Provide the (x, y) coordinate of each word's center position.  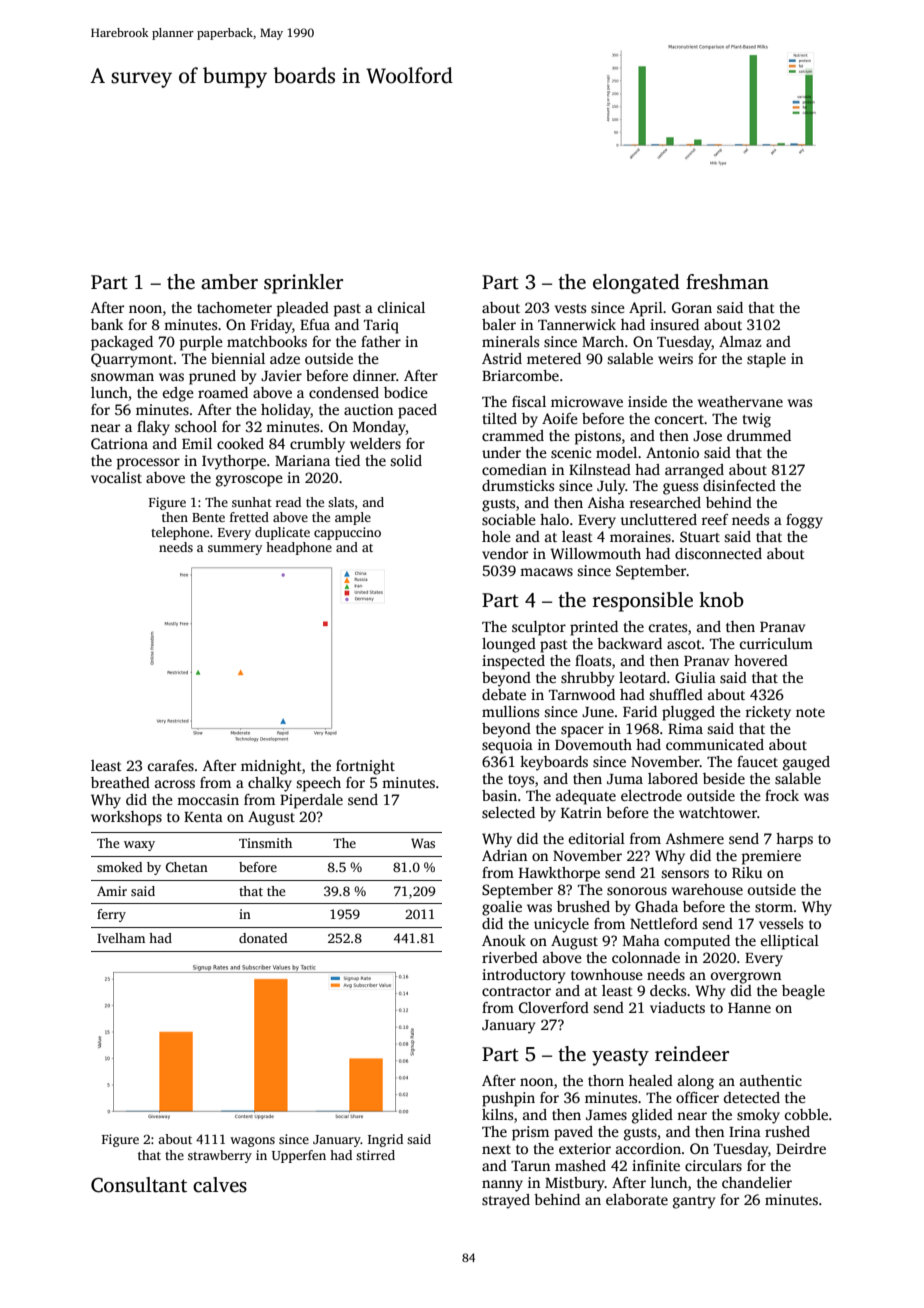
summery (235, 550)
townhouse (607, 974)
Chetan (187, 867)
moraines (640, 536)
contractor (516, 991)
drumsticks (518, 485)
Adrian (504, 855)
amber (229, 282)
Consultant (139, 1185)
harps (794, 840)
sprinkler (303, 284)
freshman (727, 282)
